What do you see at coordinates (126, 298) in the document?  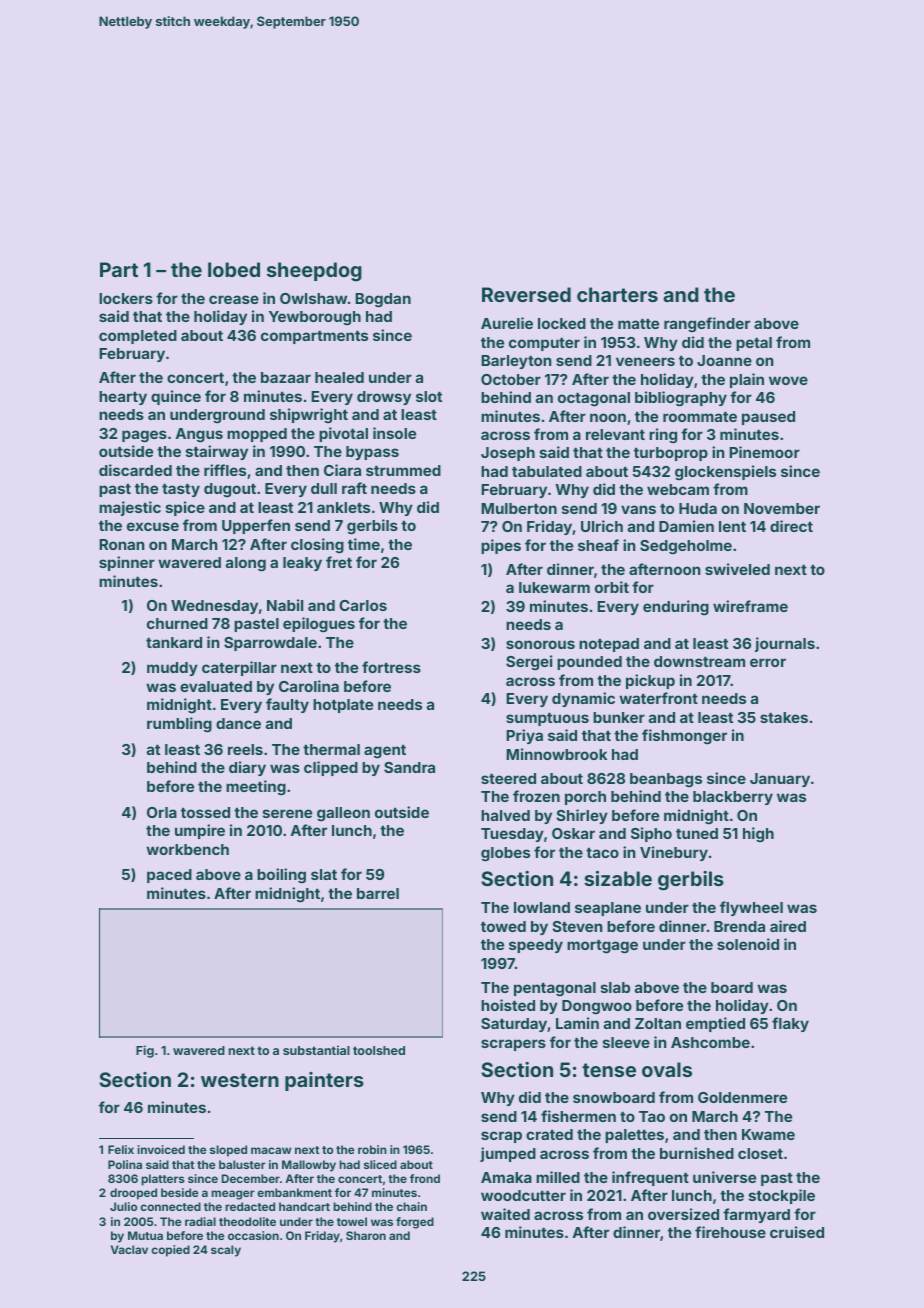 I see `lockers` at bounding box center [126, 298].
